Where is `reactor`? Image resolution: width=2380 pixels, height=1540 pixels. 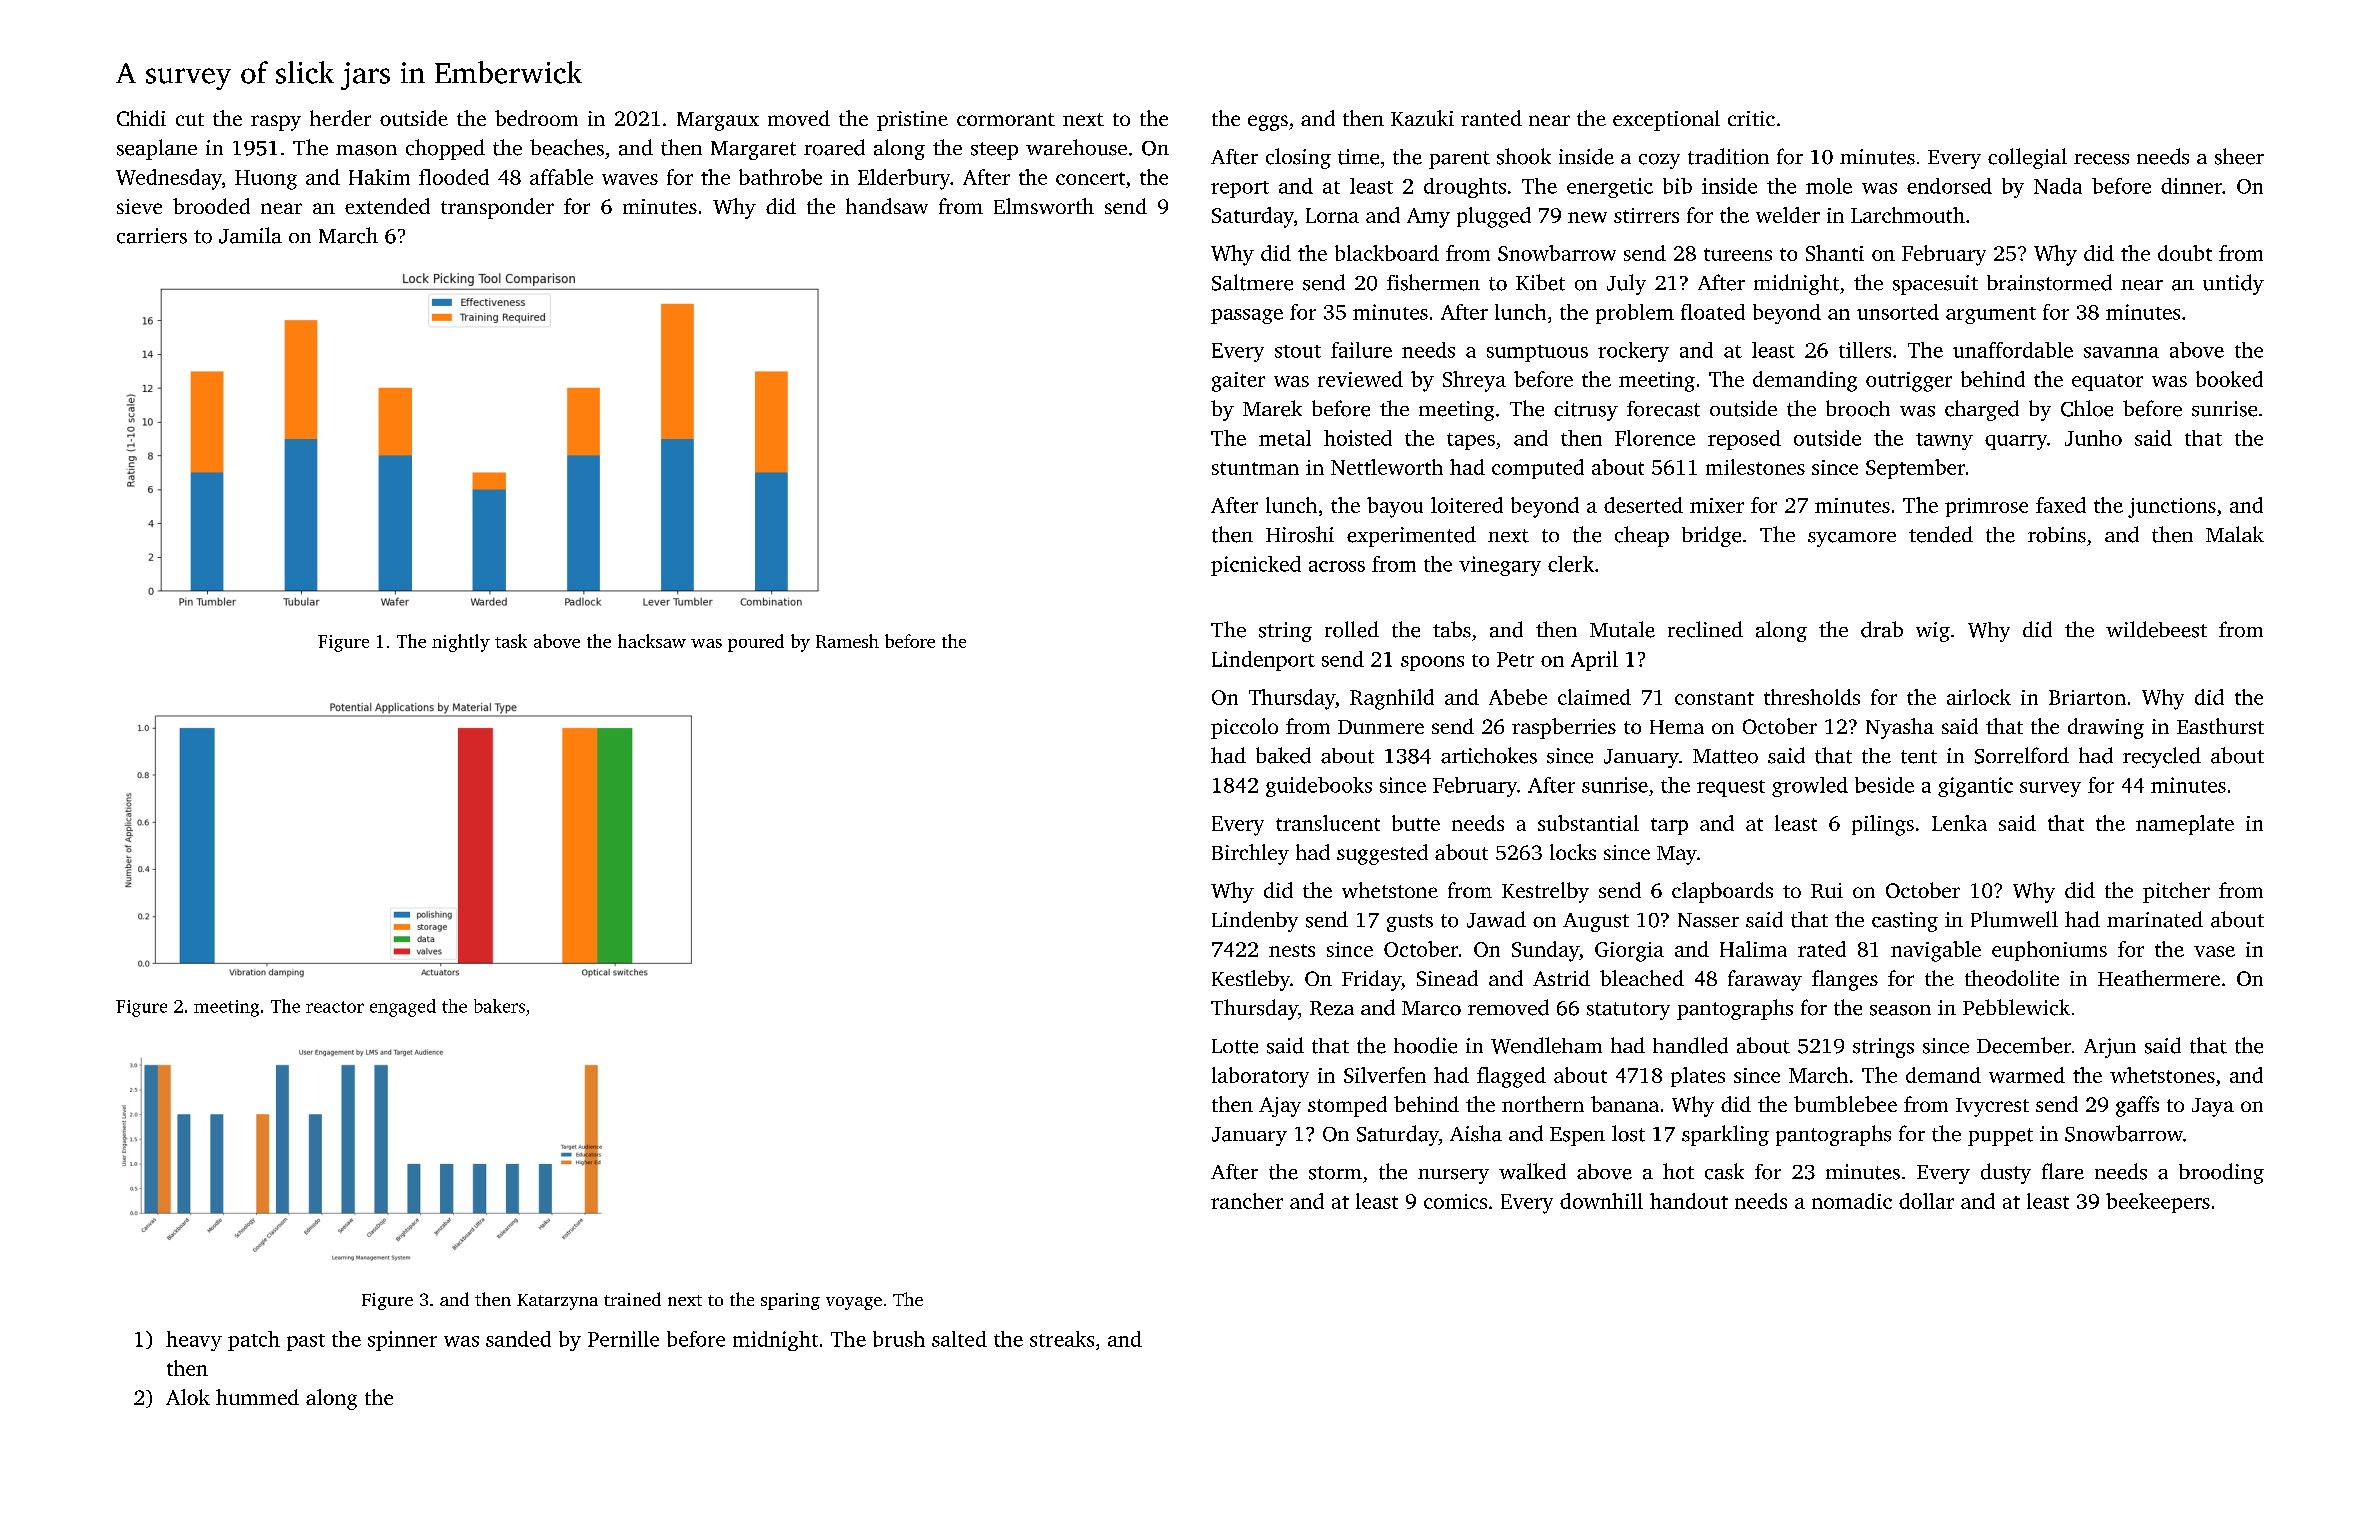
reactor is located at coordinates (335, 1007).
